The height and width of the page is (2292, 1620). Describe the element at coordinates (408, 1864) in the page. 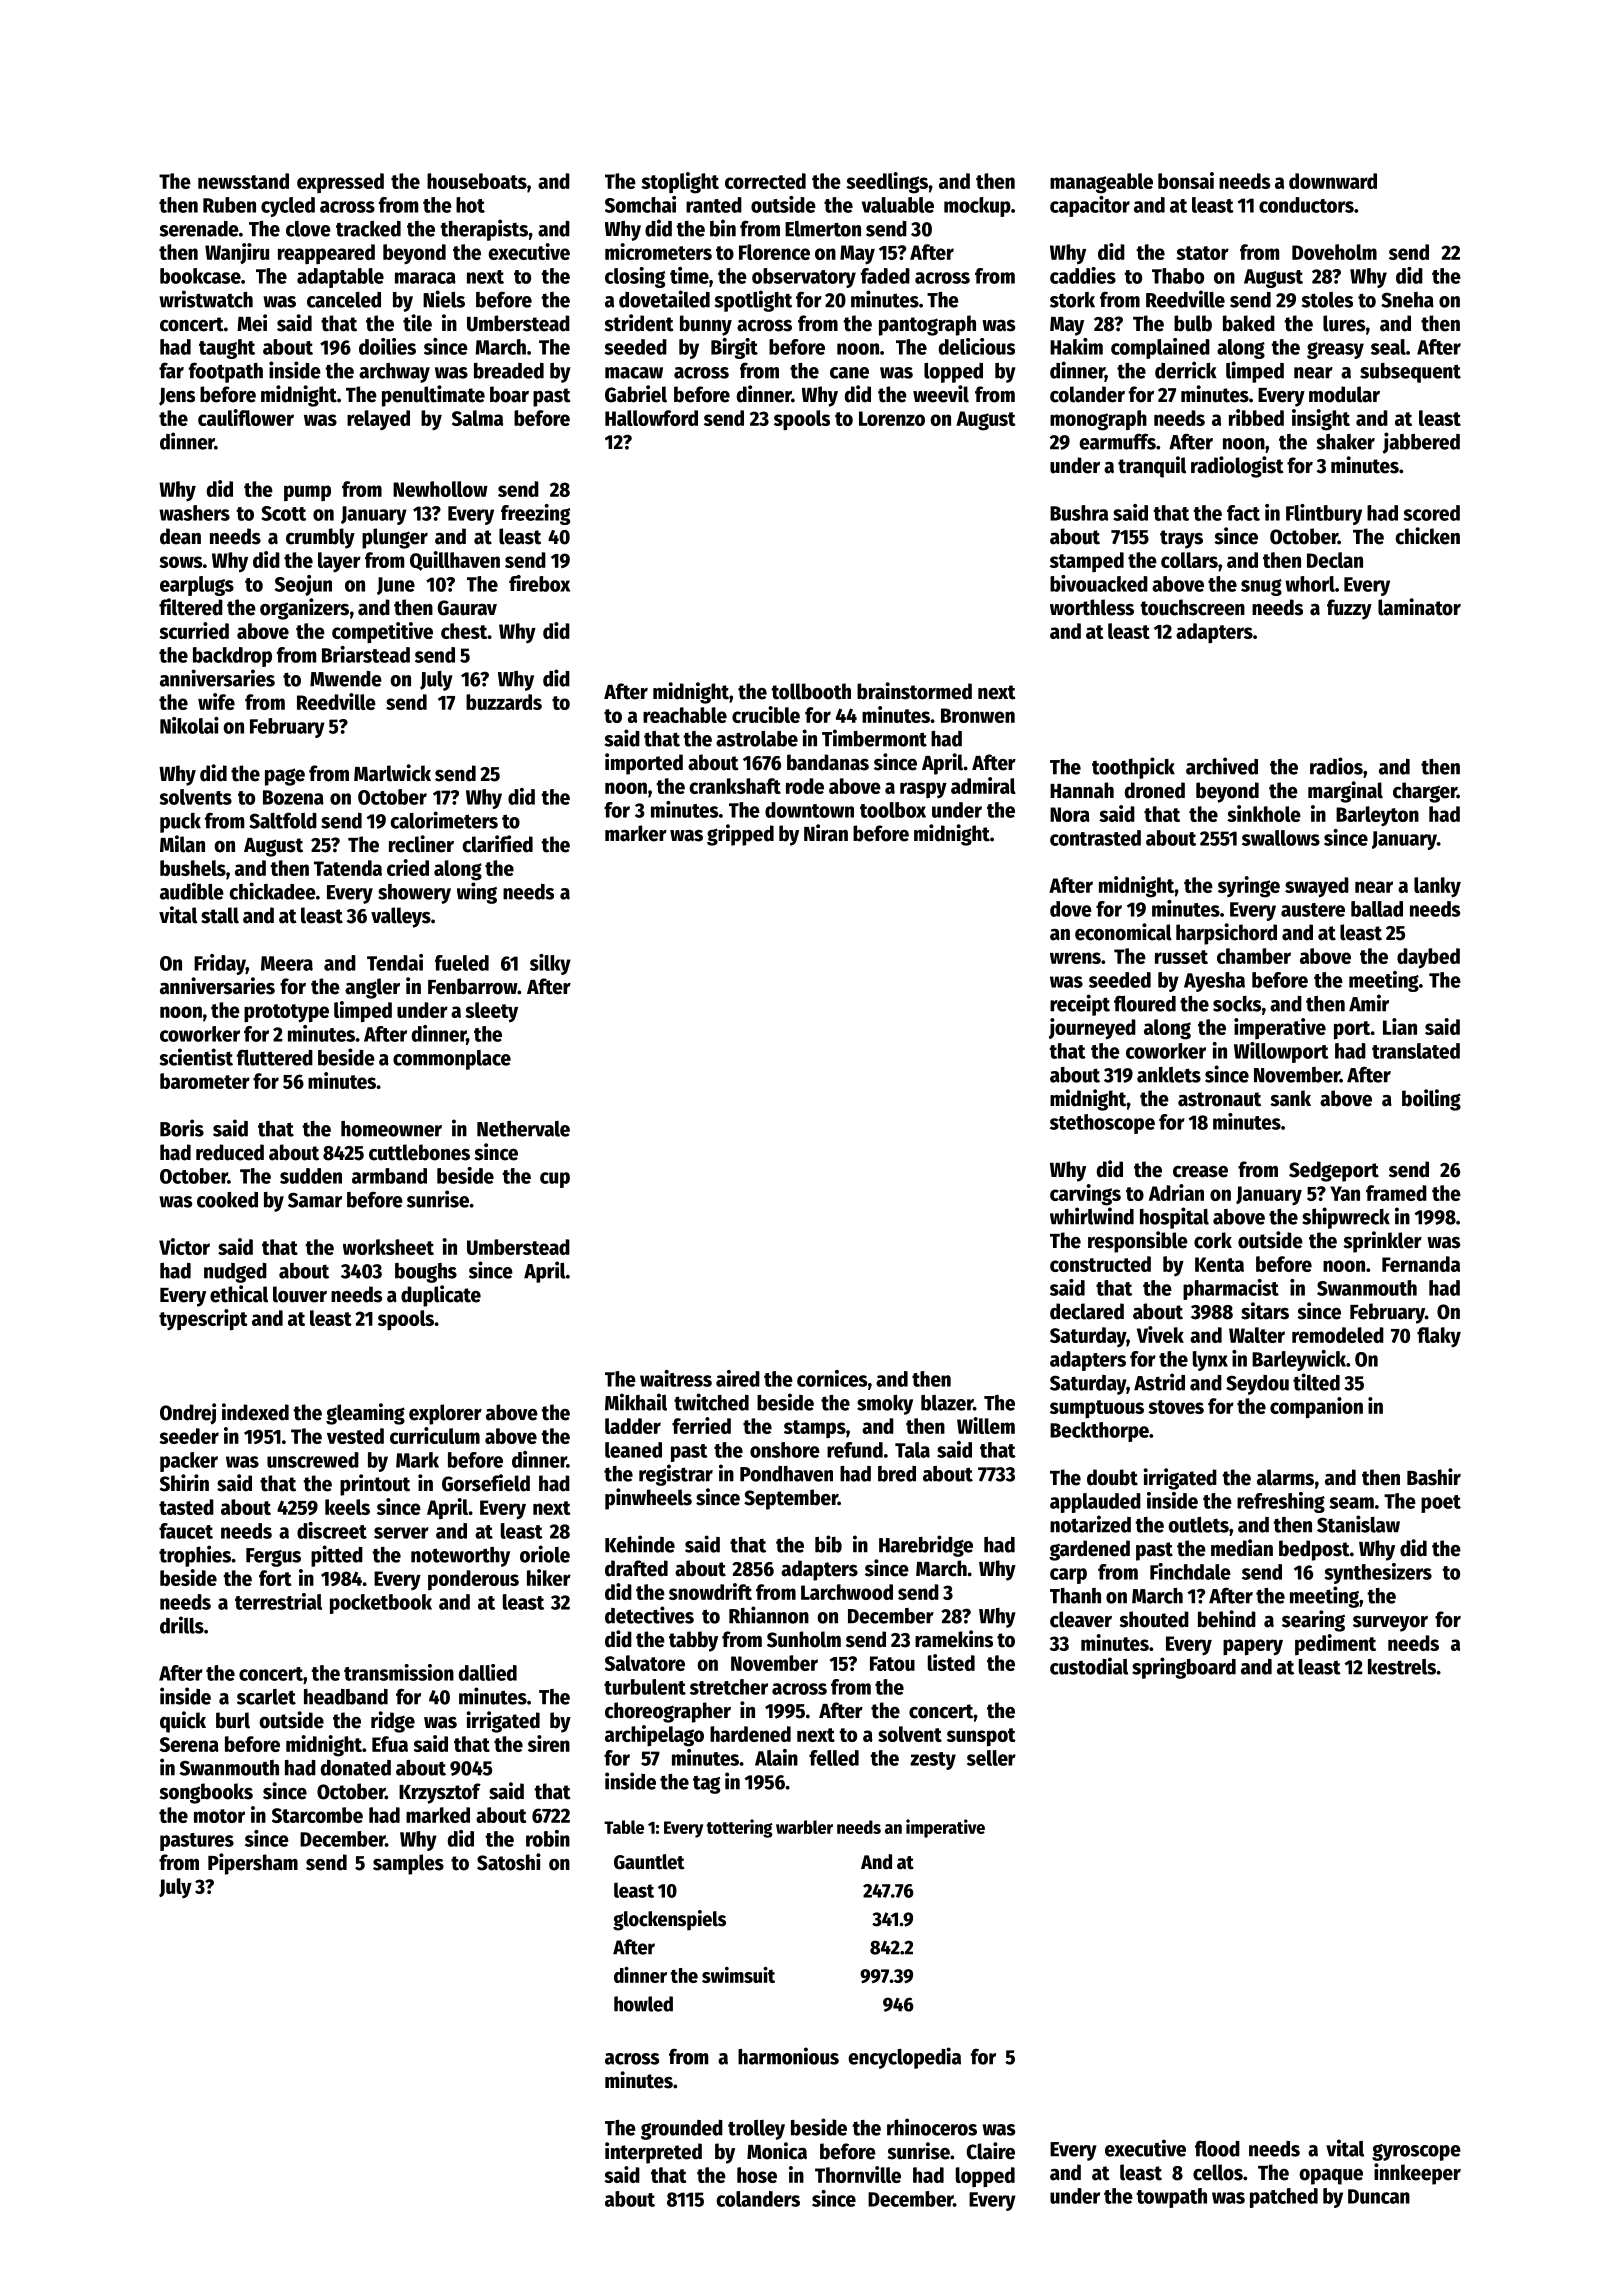

I see `samples` at that location.
